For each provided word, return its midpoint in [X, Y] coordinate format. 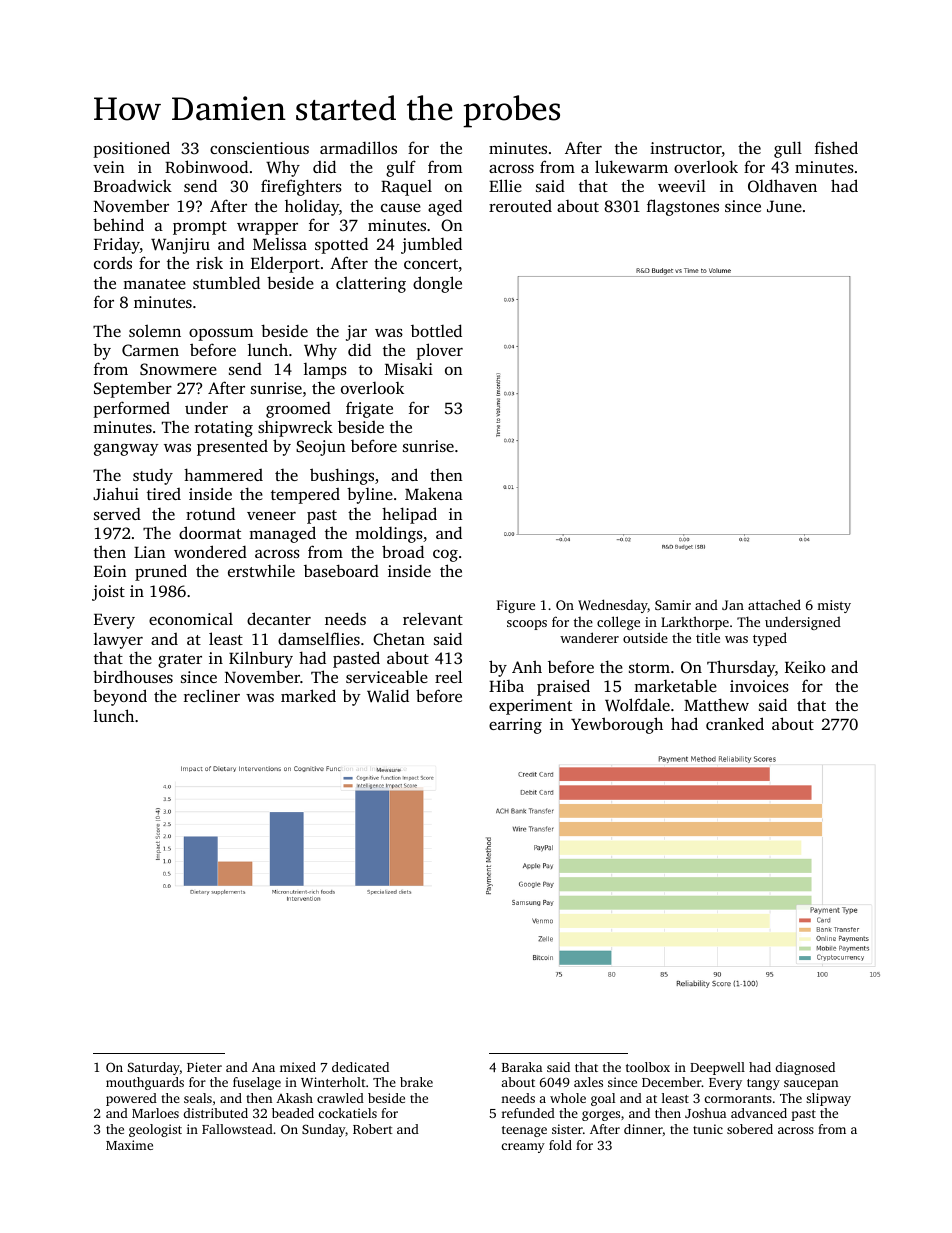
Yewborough [617, 725]
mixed [298, 1067]
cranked [735, 723]
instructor [686, 149]
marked [308, 695]
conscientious [259, 148]
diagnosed [805, 1068]
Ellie [505, 185]
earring [515, 726]
